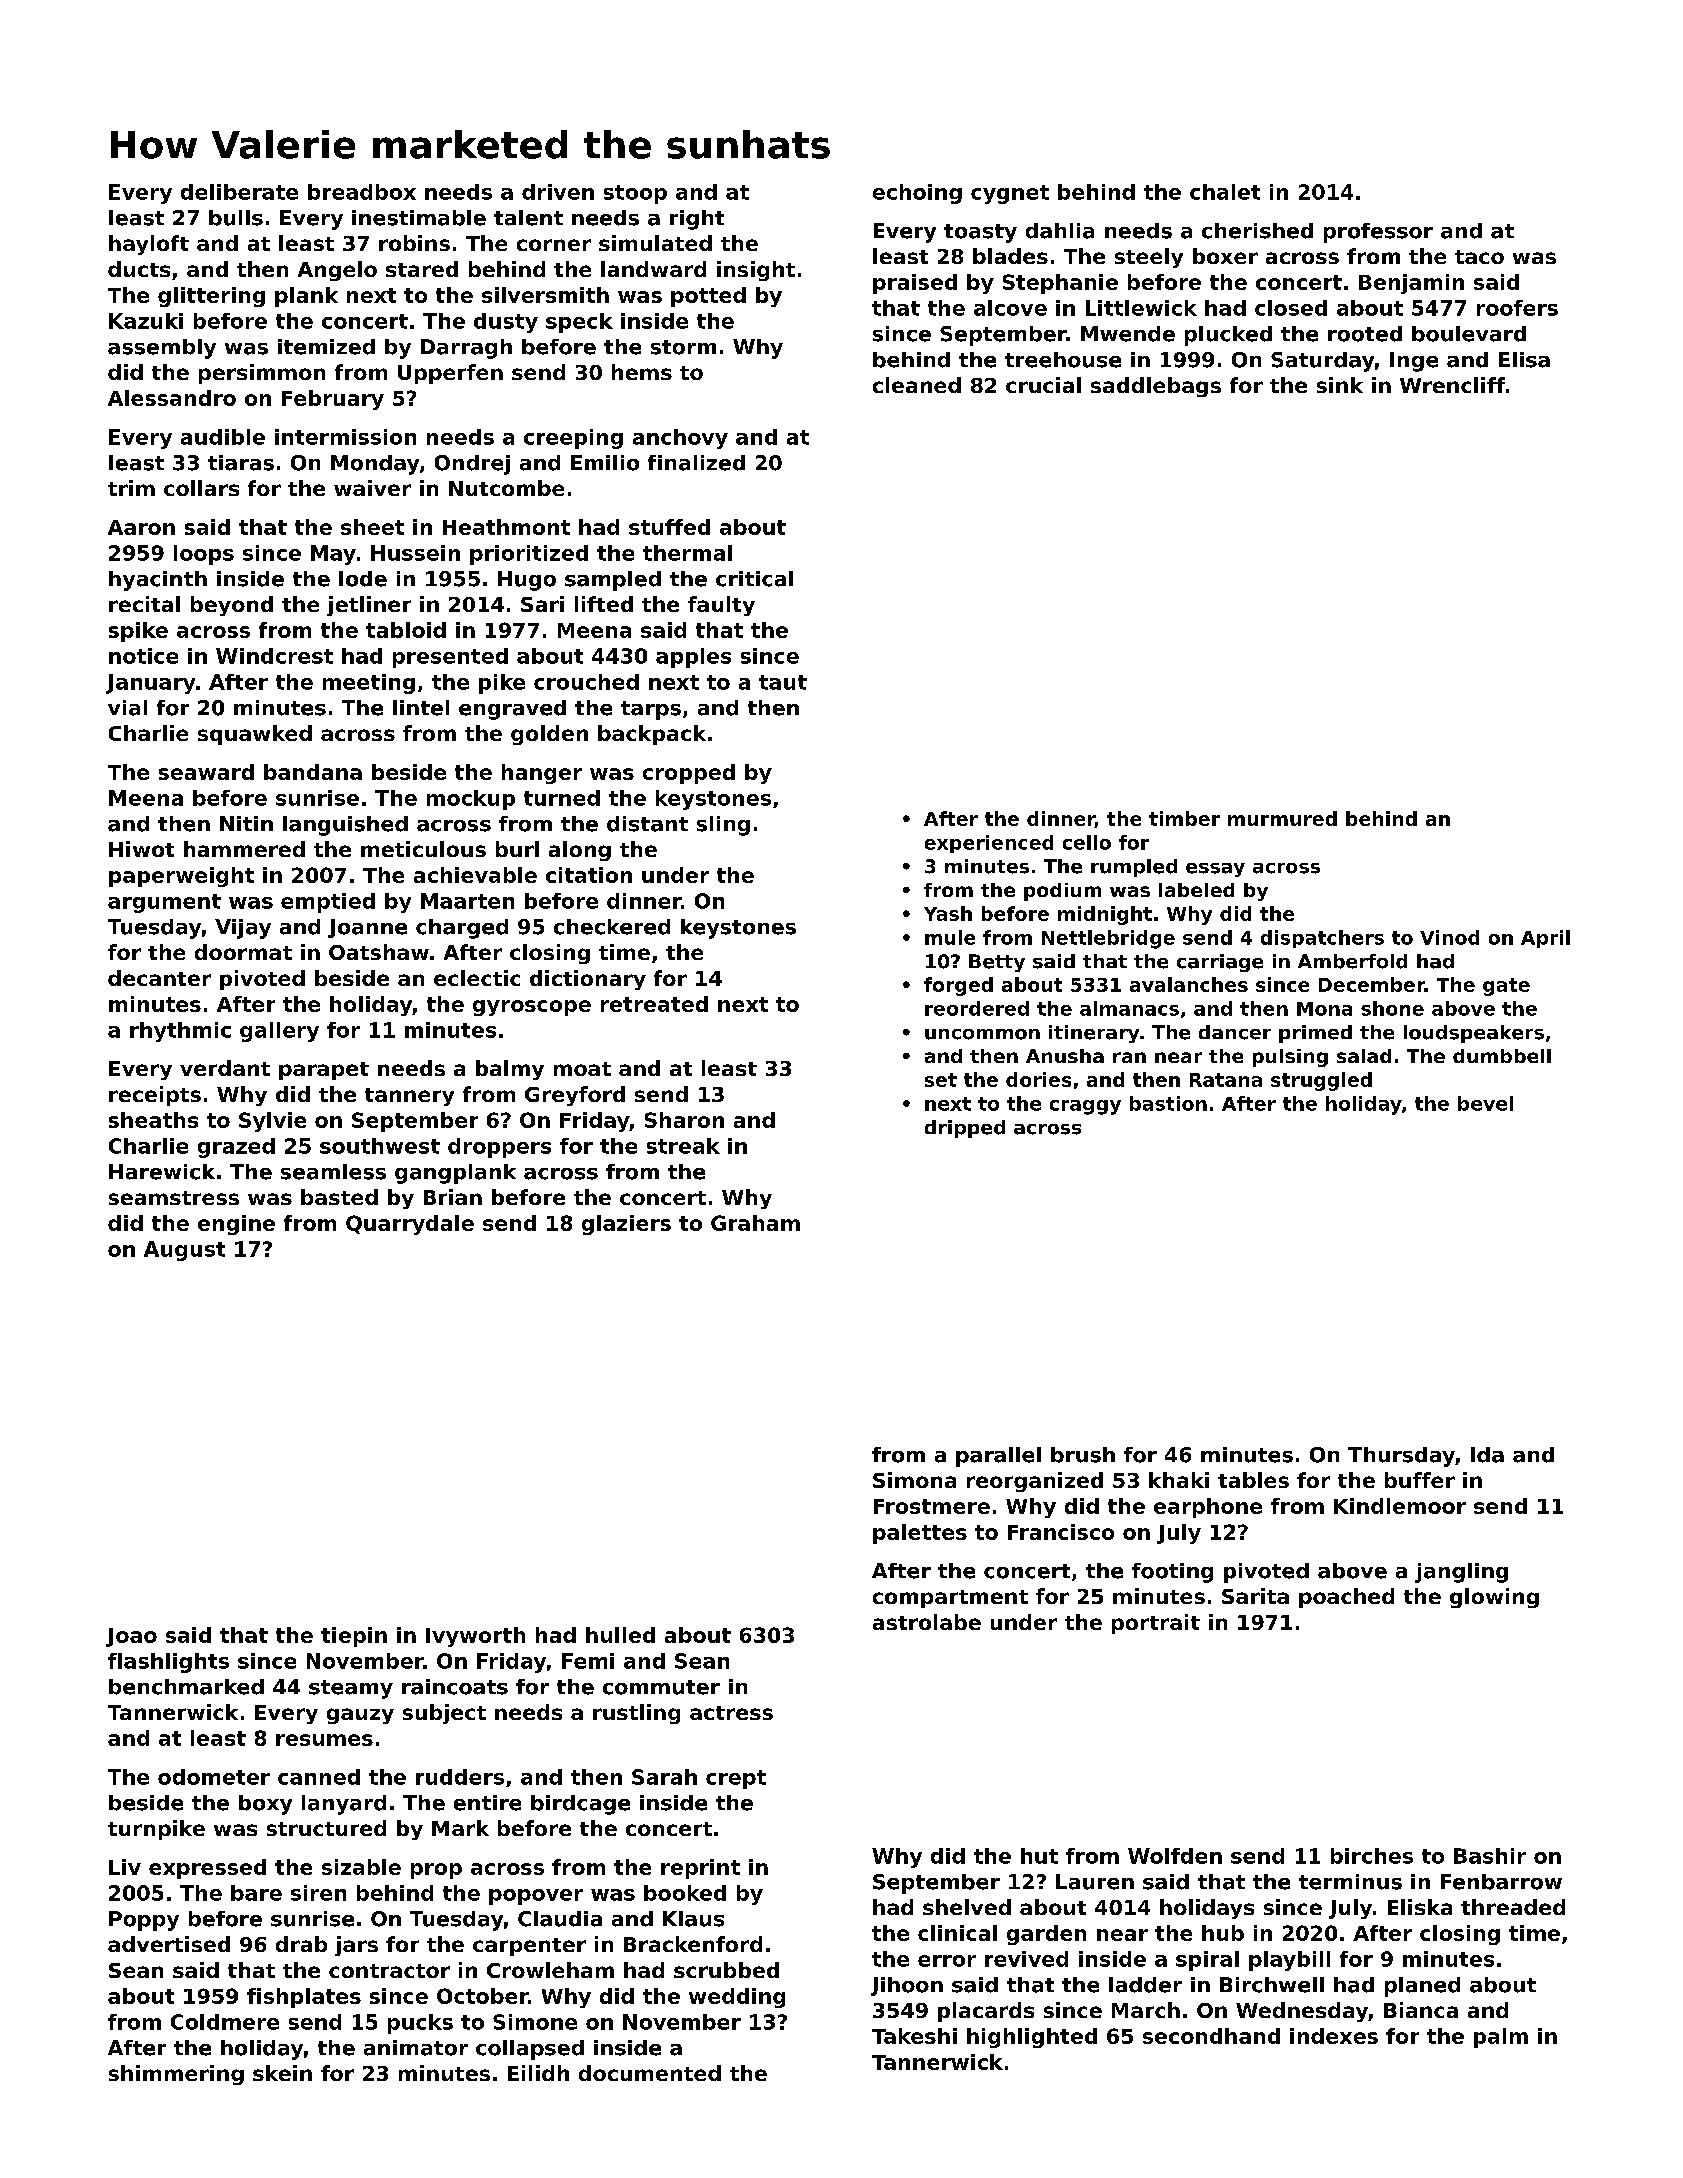 The width and height of the document is (1683, 2178). Describe the element at coordinates (708, 297) in the document. I see `potted` at that location.
